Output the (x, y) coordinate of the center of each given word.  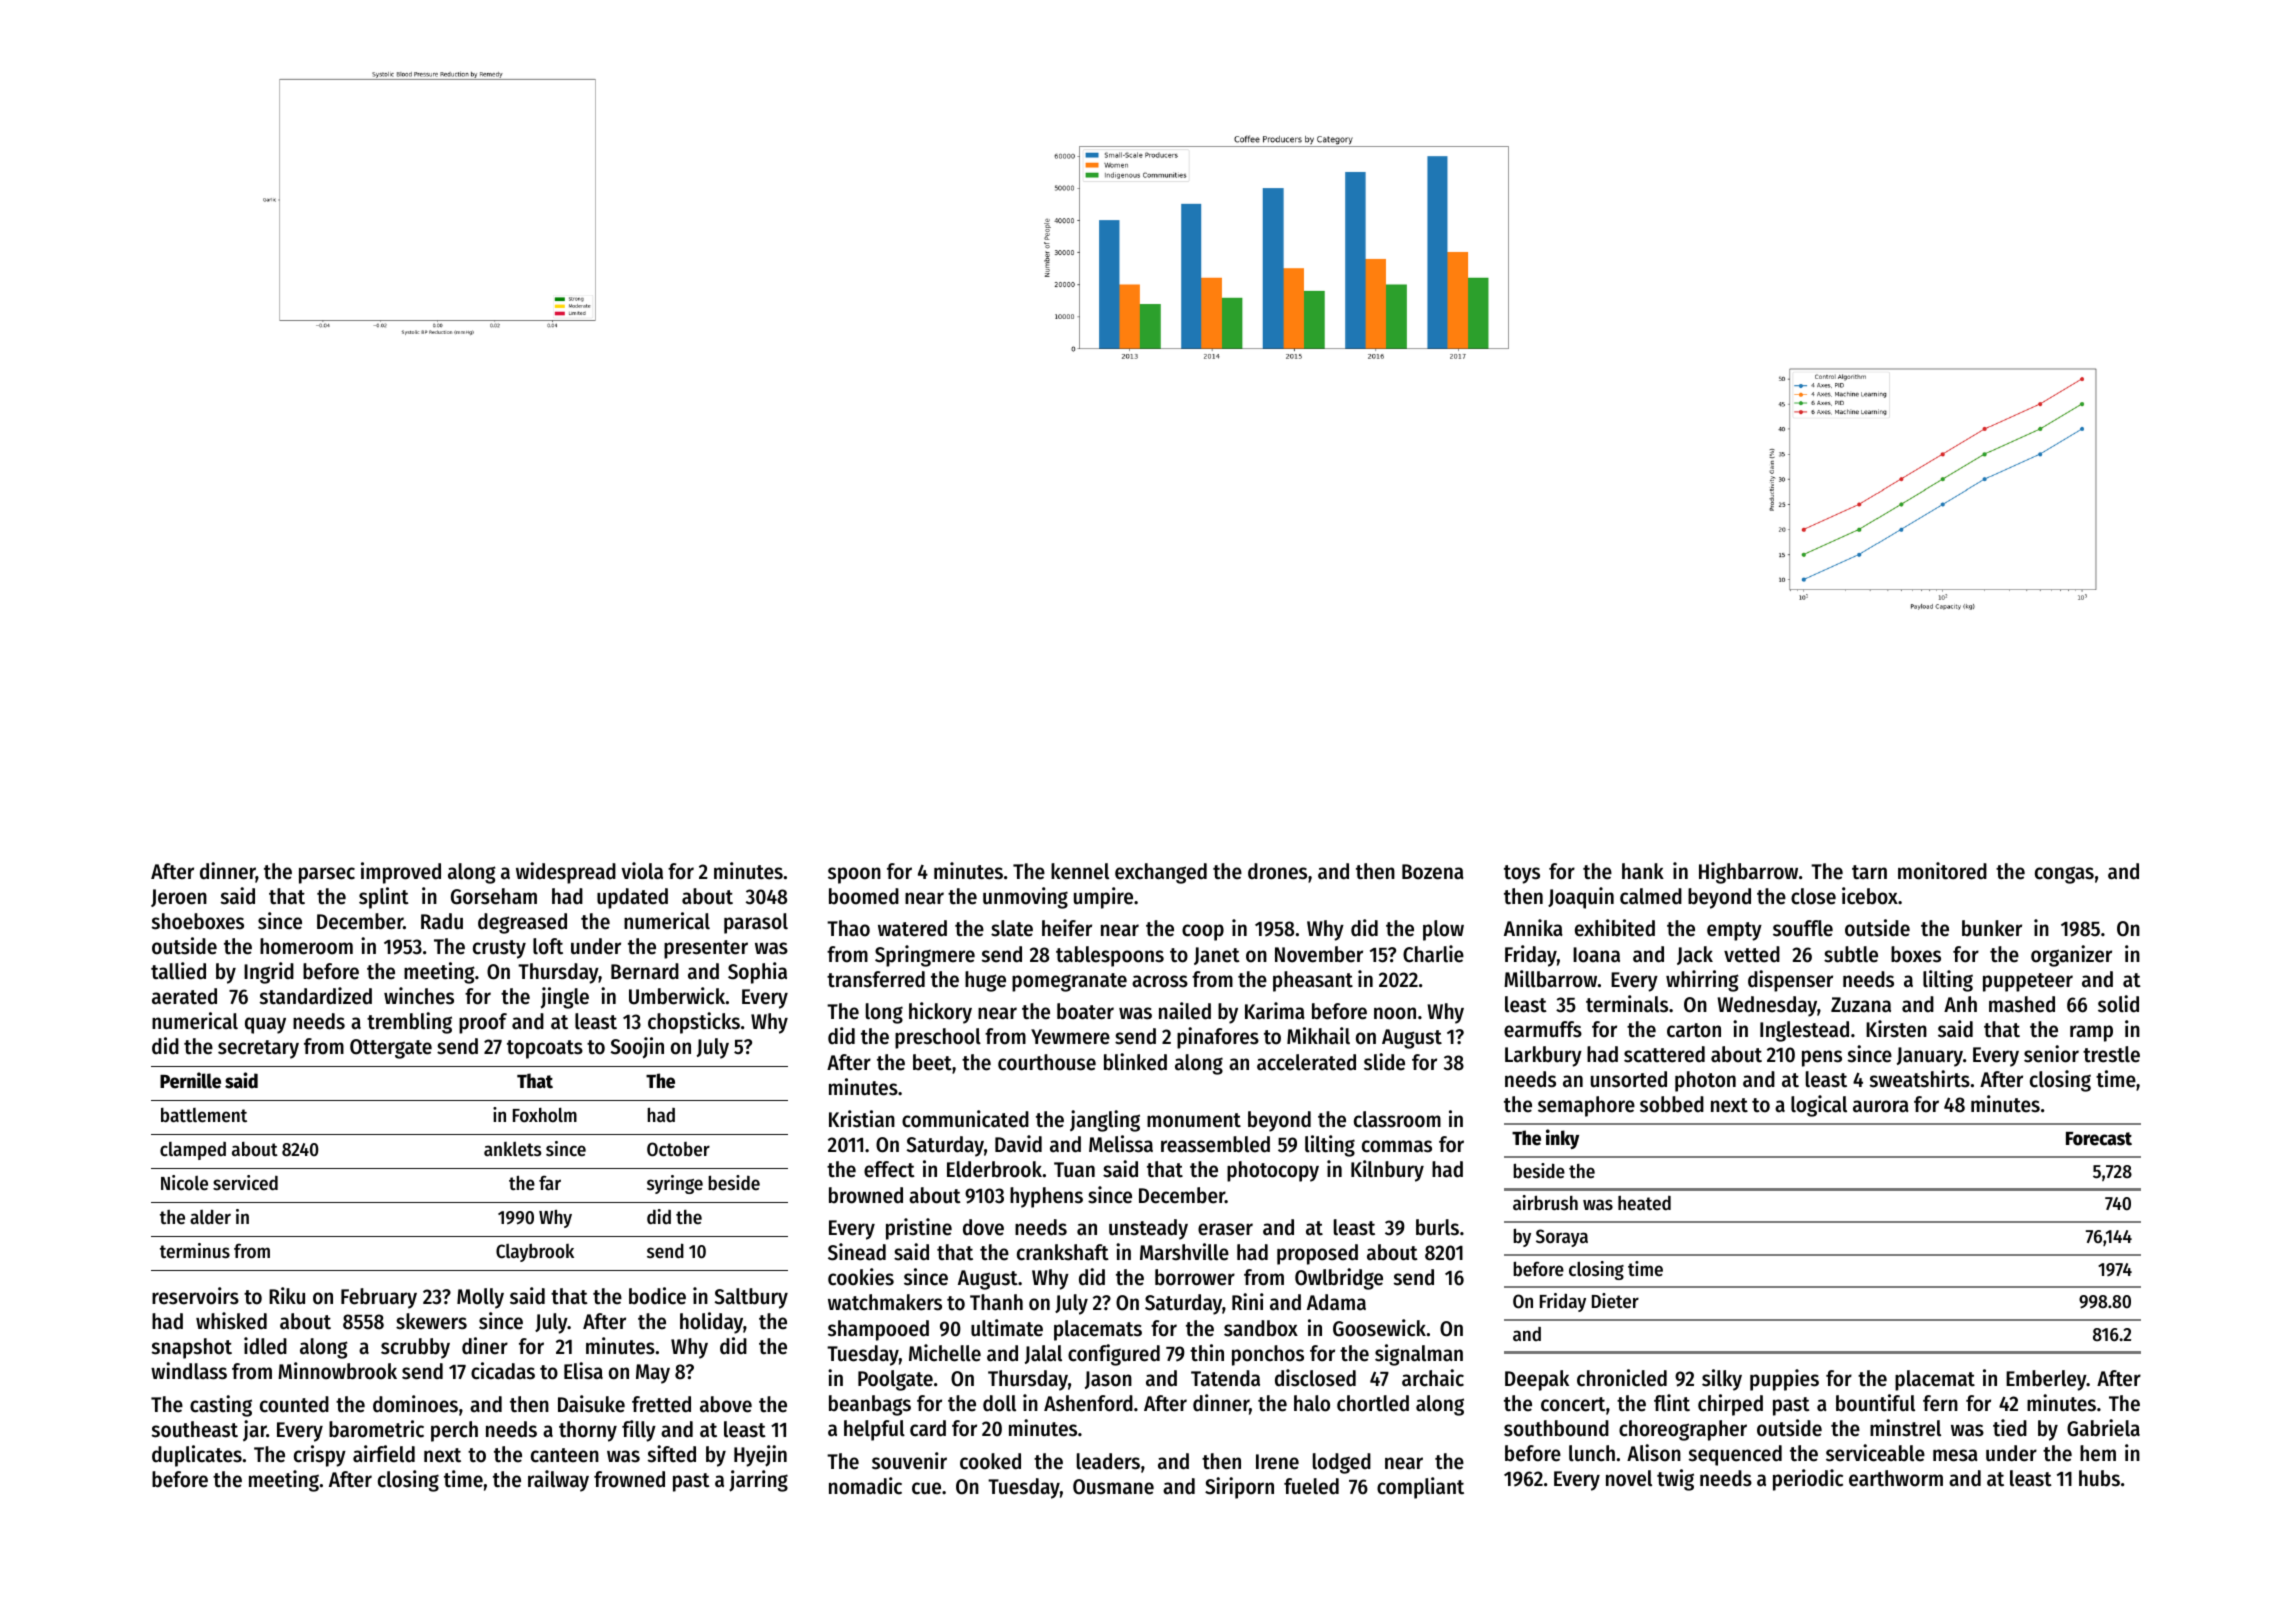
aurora (1881, 1106)
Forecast (2099, 1139)
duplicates (197, 1456)
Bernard (645, 971)
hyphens (1046, 1197)
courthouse (1047, 1062)
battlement (204, 1115)
